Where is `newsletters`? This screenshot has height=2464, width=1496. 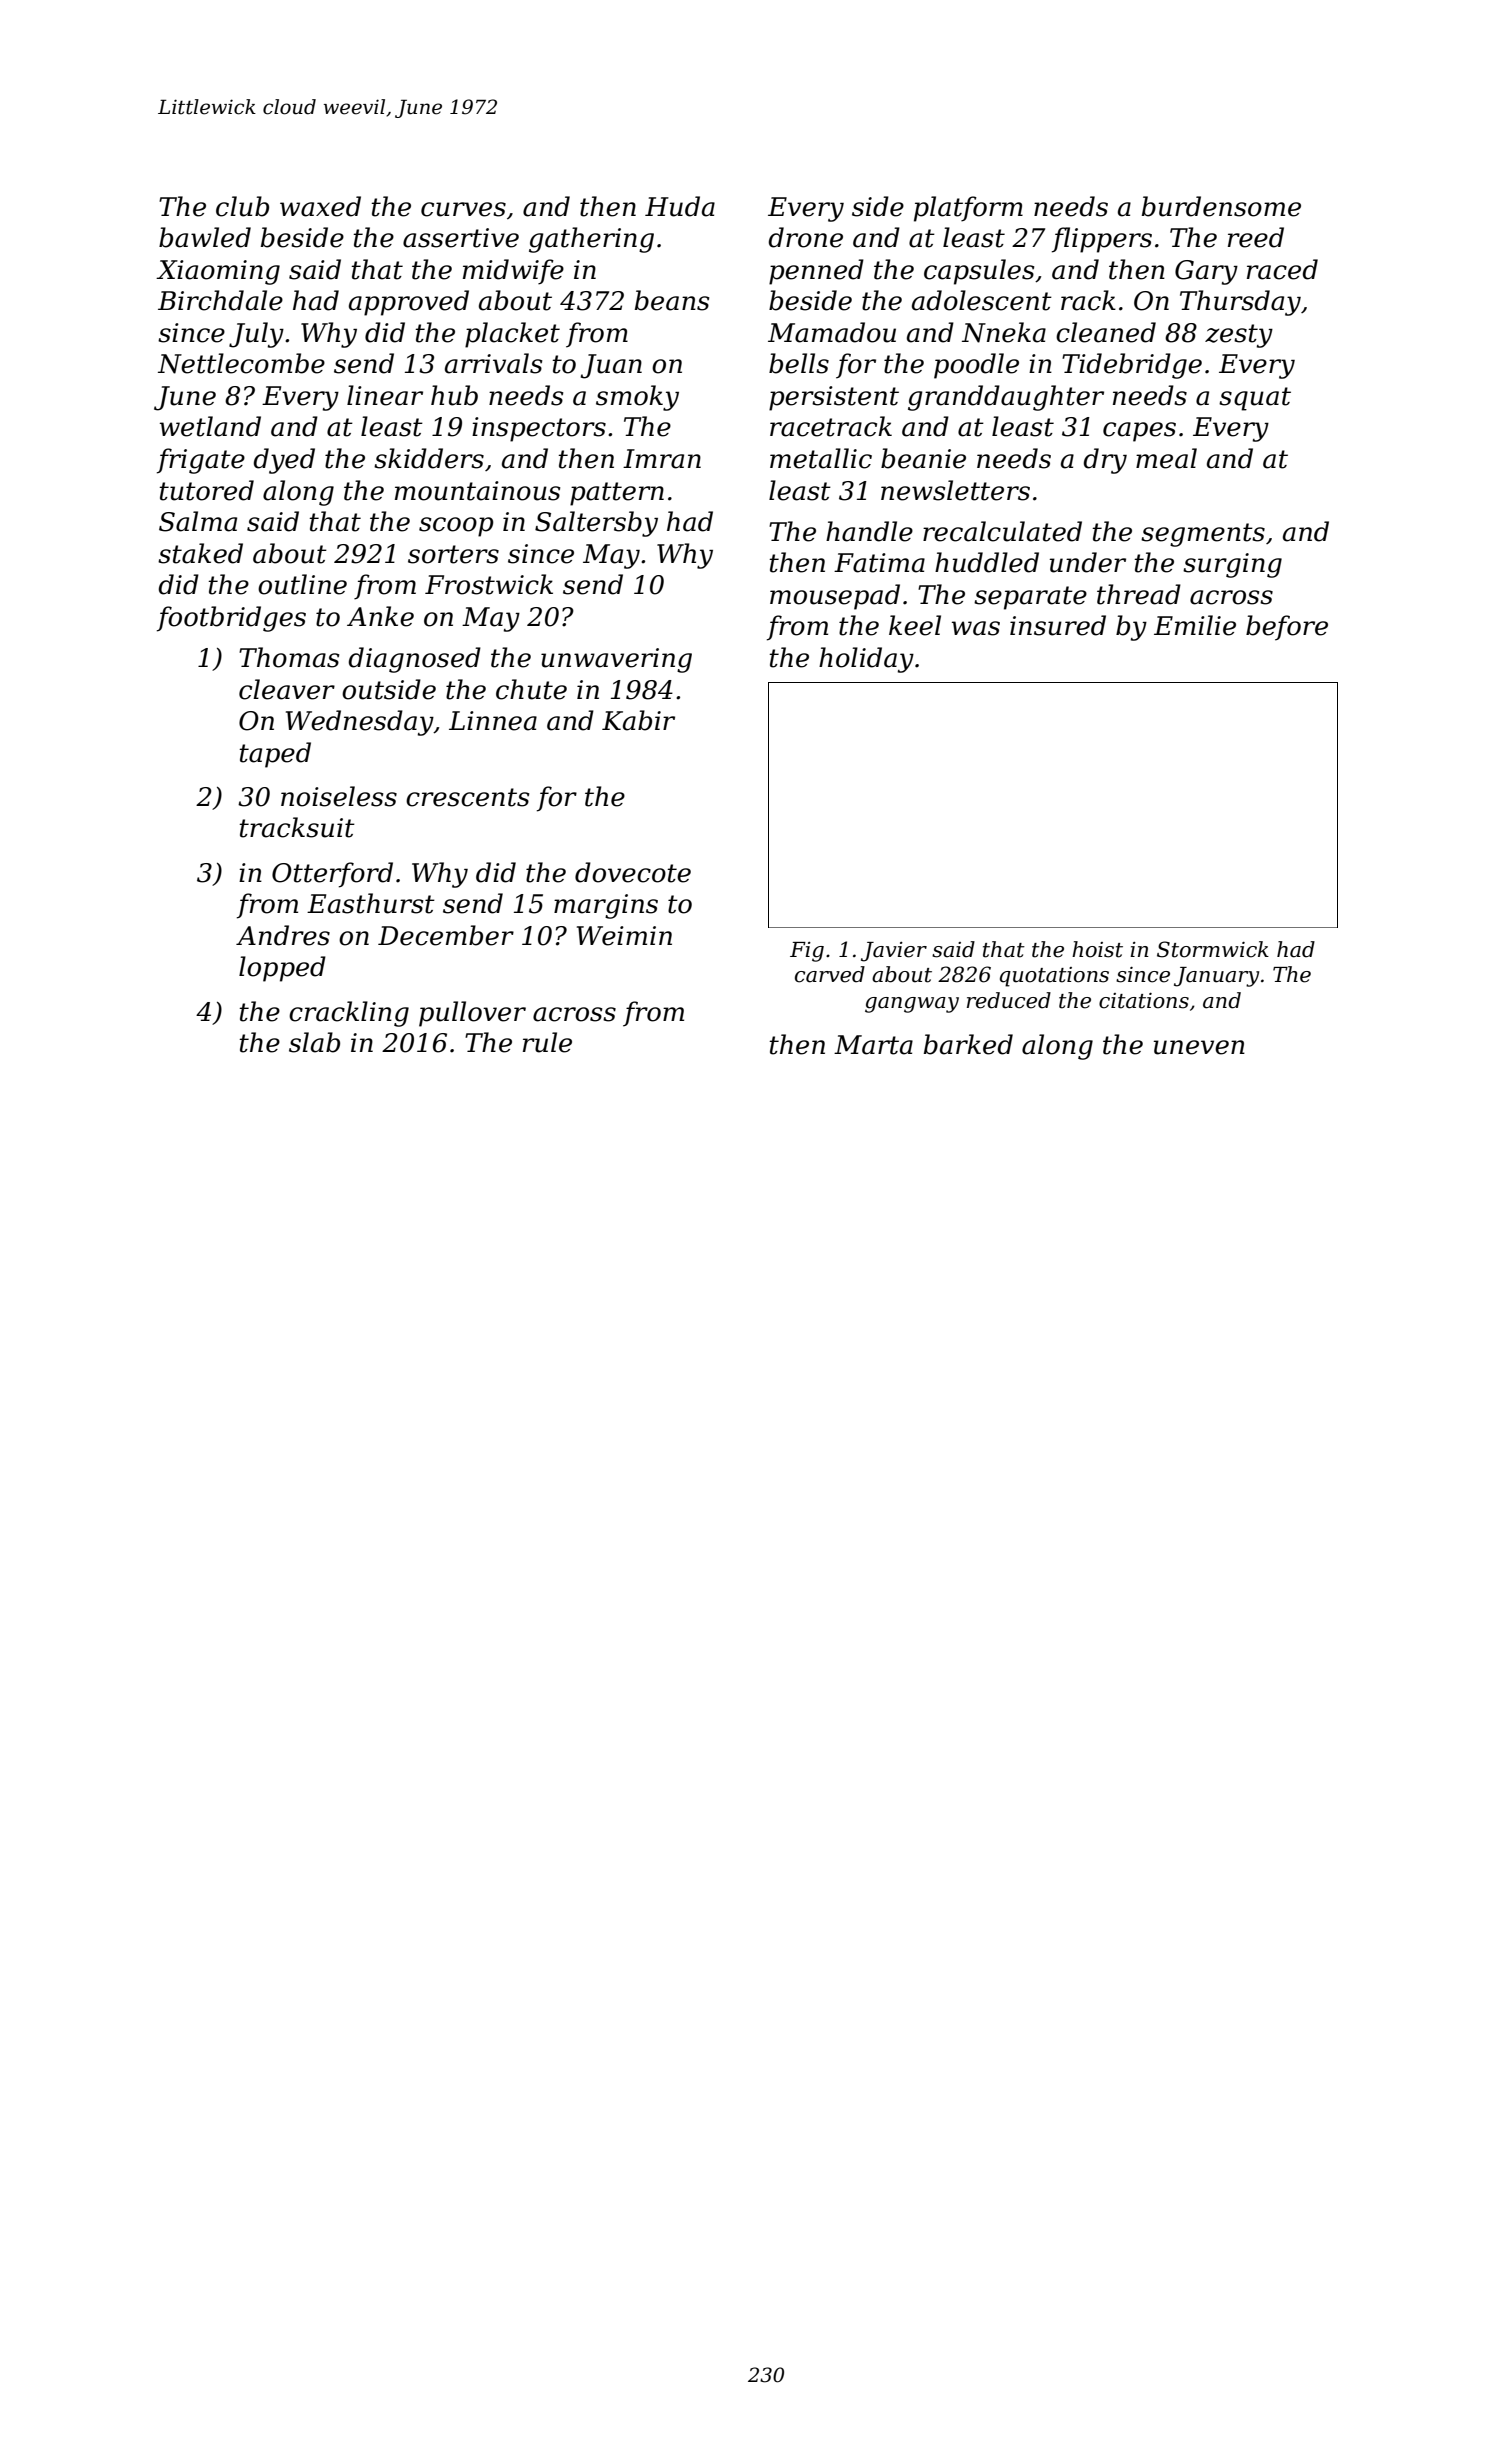
newsletters is located at coordinates (955, 490).
